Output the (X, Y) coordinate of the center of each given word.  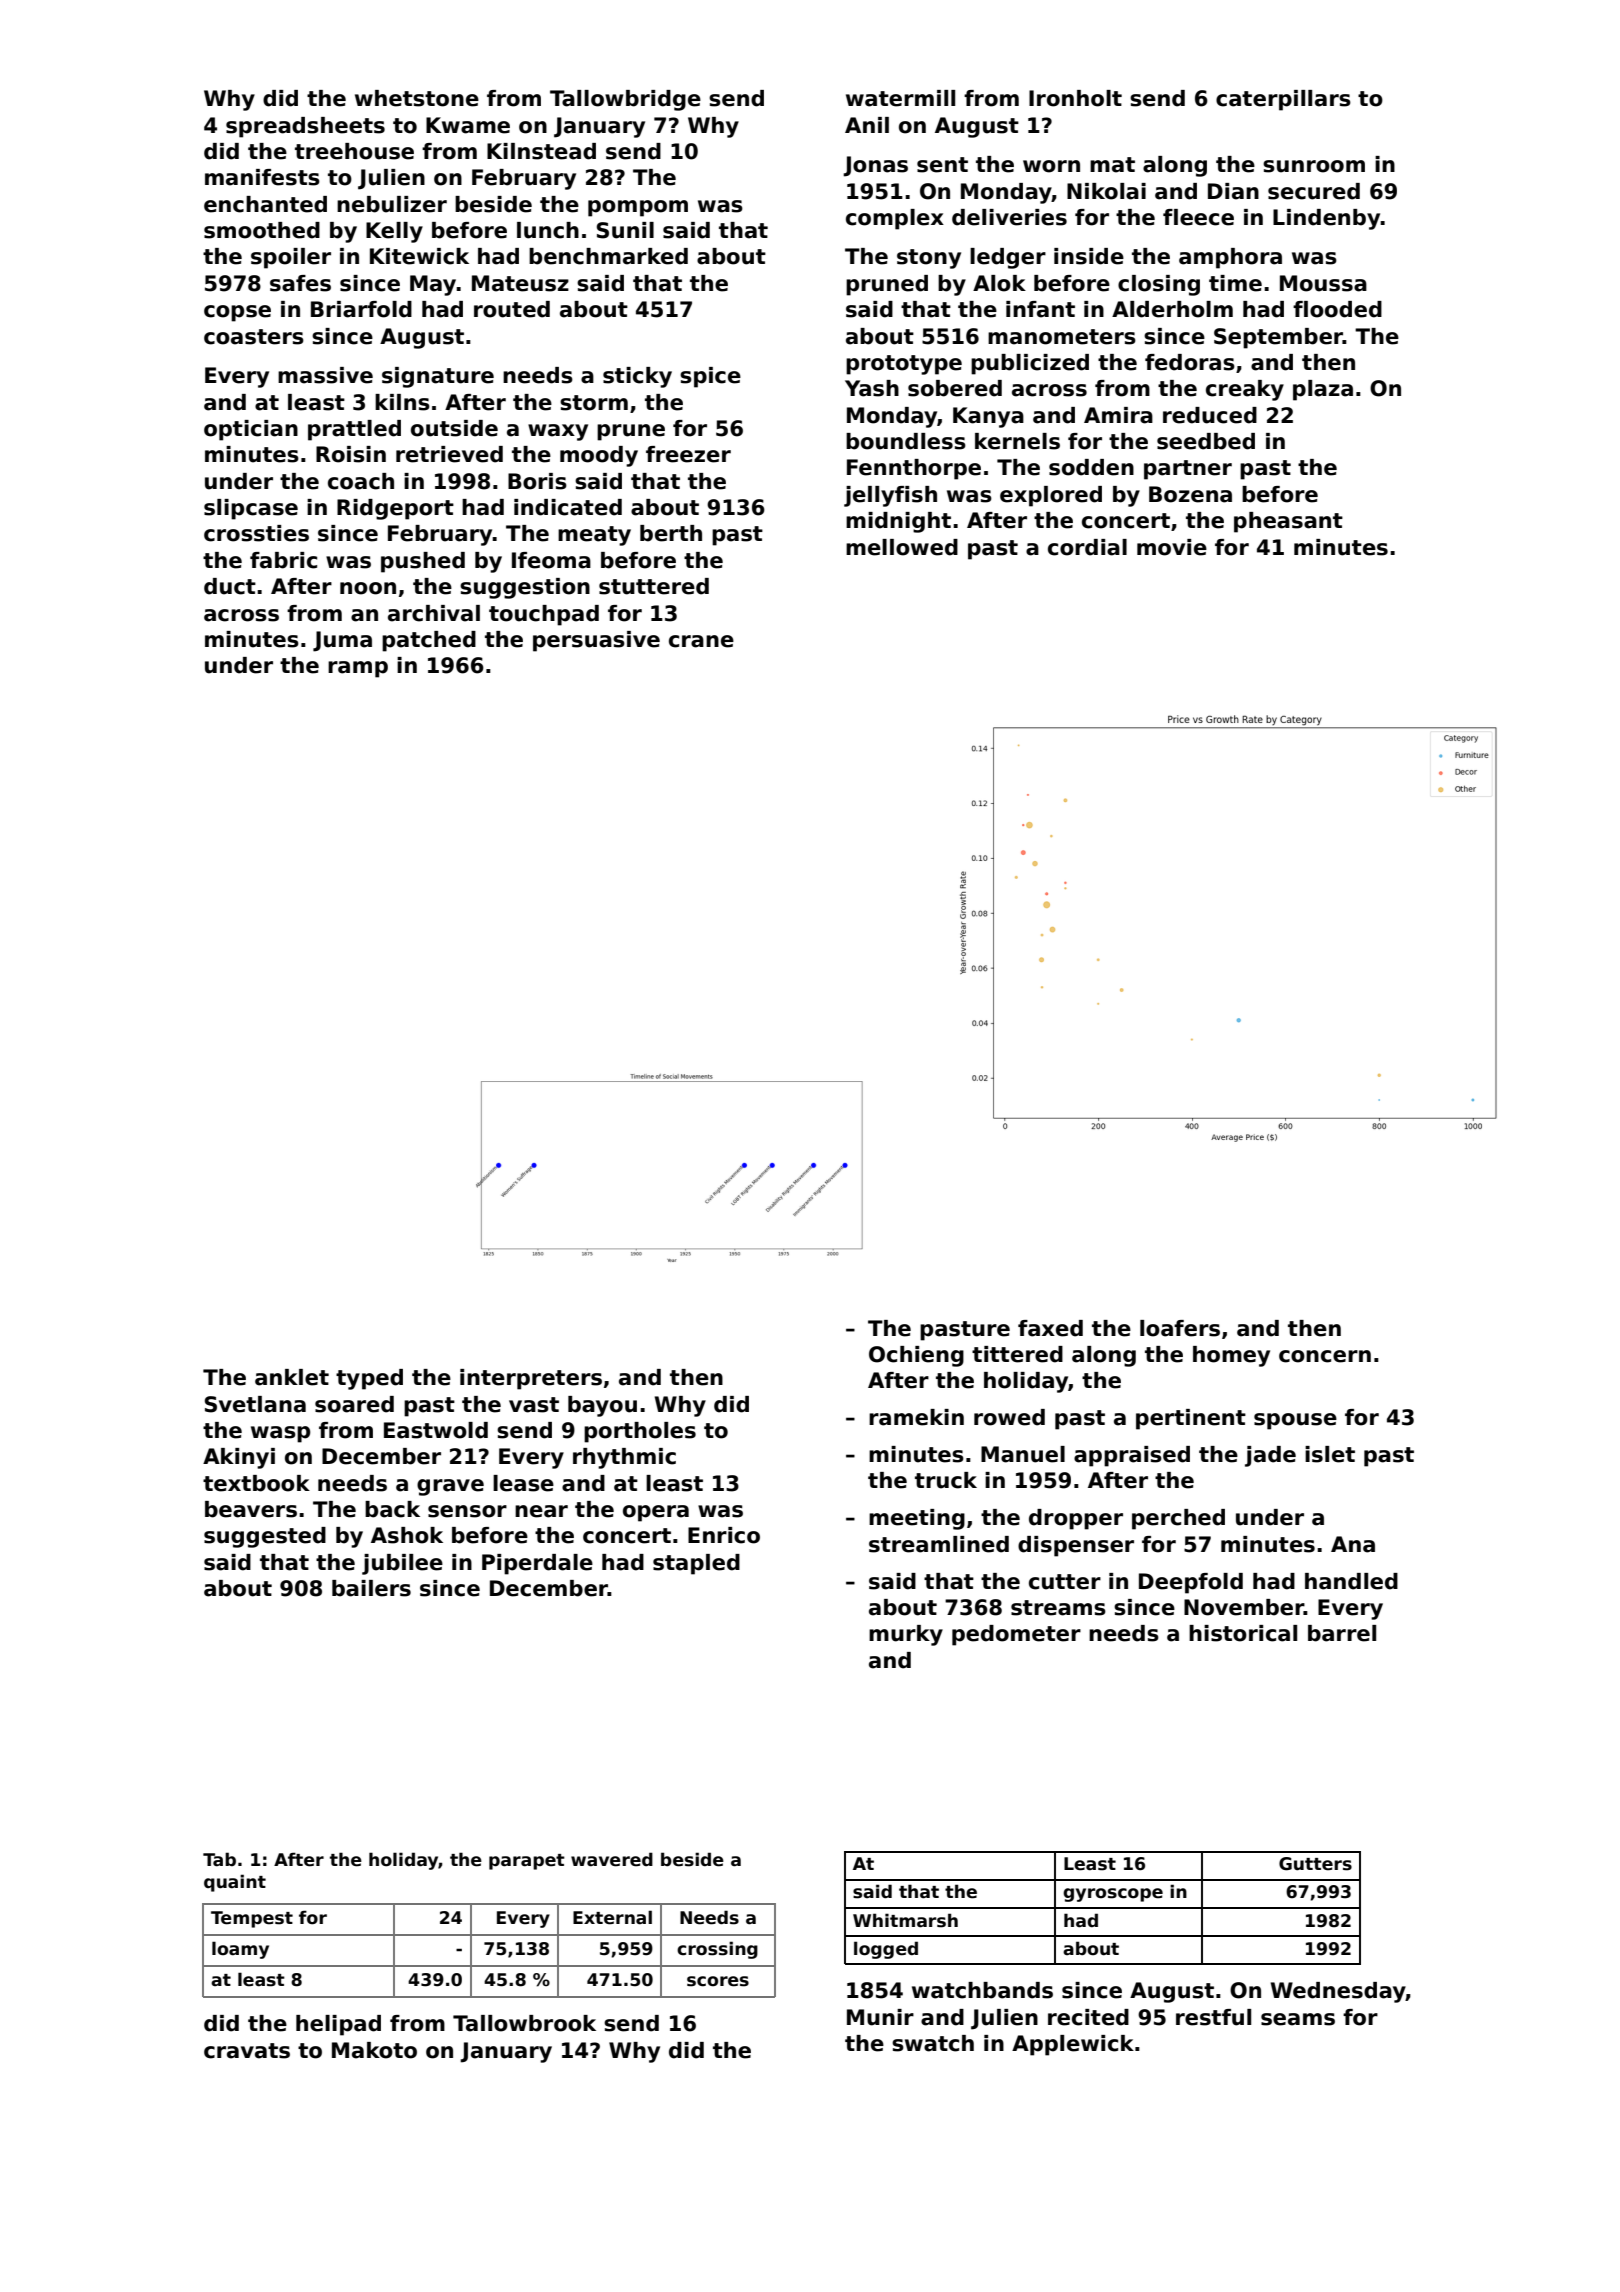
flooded (1337, 309)
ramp (358, 669)
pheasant (1288, 522)
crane (701, 641)
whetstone (417, 98)
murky (906, 1635)
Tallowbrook (524, 2023)
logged (886, 1950)
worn (1051, 166)
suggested (265, 1537)
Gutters (1315, 1864)
